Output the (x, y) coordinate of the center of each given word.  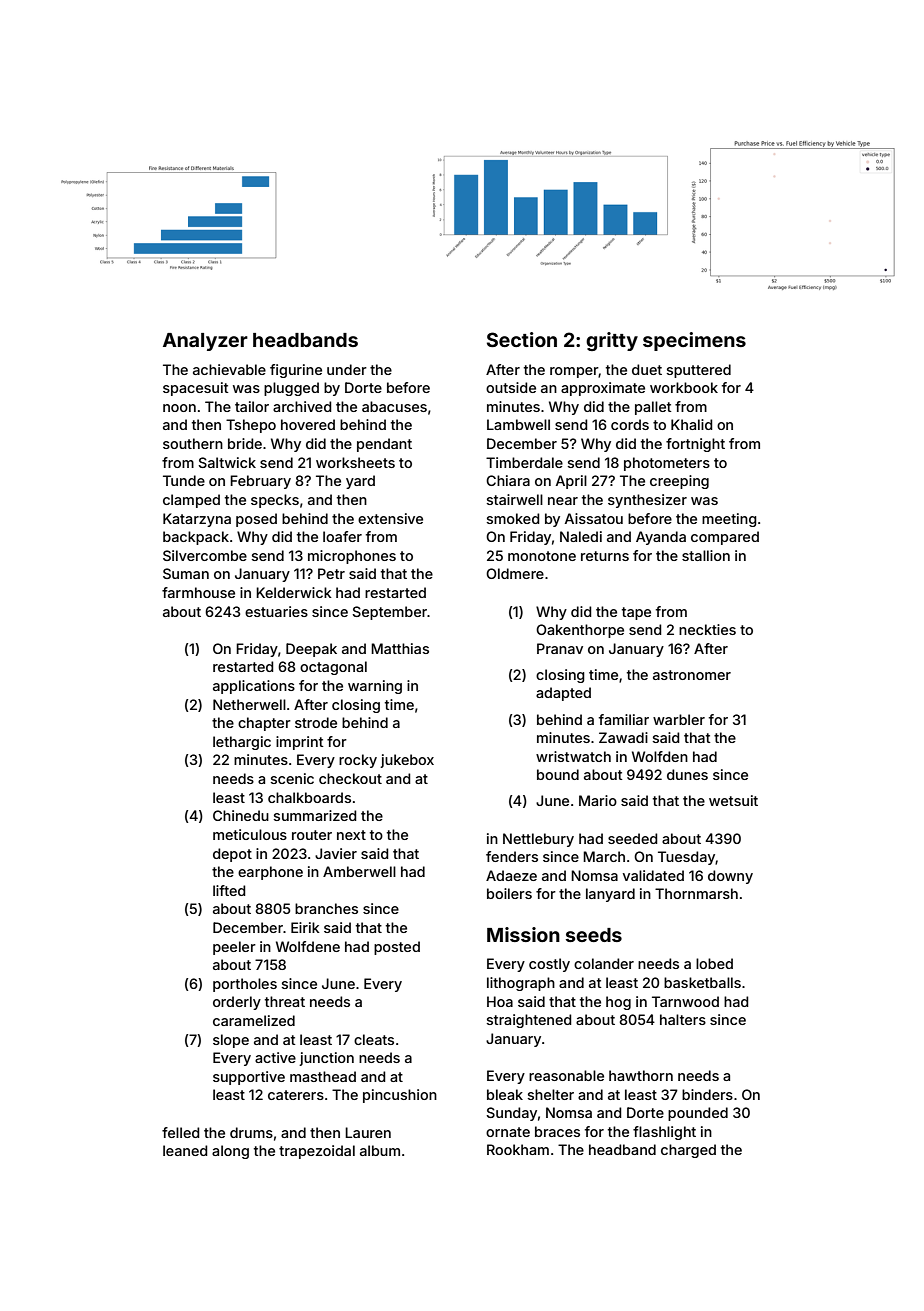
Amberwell (359, 871)
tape (636, 613)
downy (730, 877)
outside (511, 387)
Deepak (311, 650)
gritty (612, 341)
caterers (296, 1095)
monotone (542, 556)
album (380, 1150)
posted (397, 948)
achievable (229, 369)
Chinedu (241, 815)
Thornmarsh (696, 893)
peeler (234, 948)
